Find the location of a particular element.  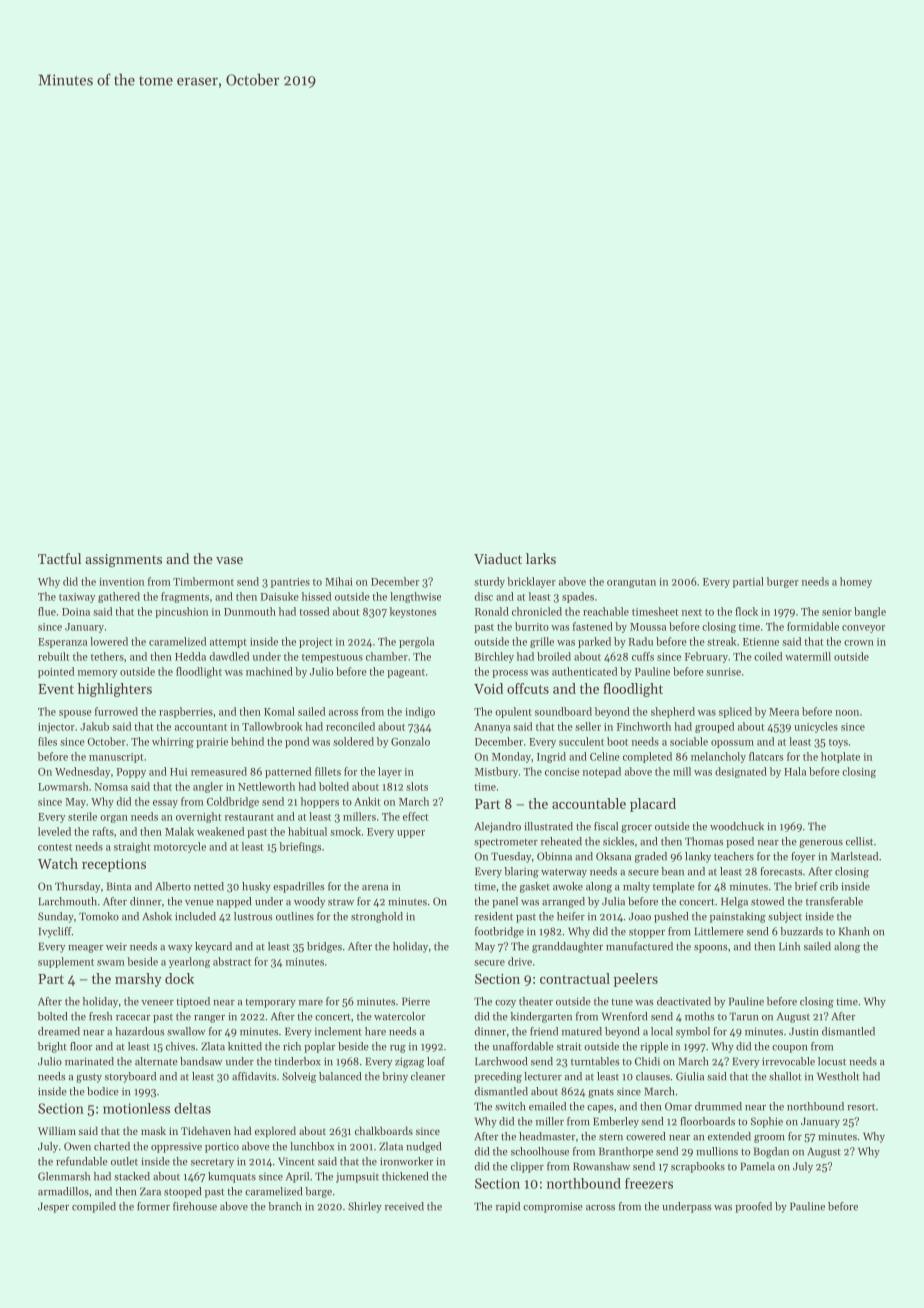

senior is located at coordinates (837, 612).
